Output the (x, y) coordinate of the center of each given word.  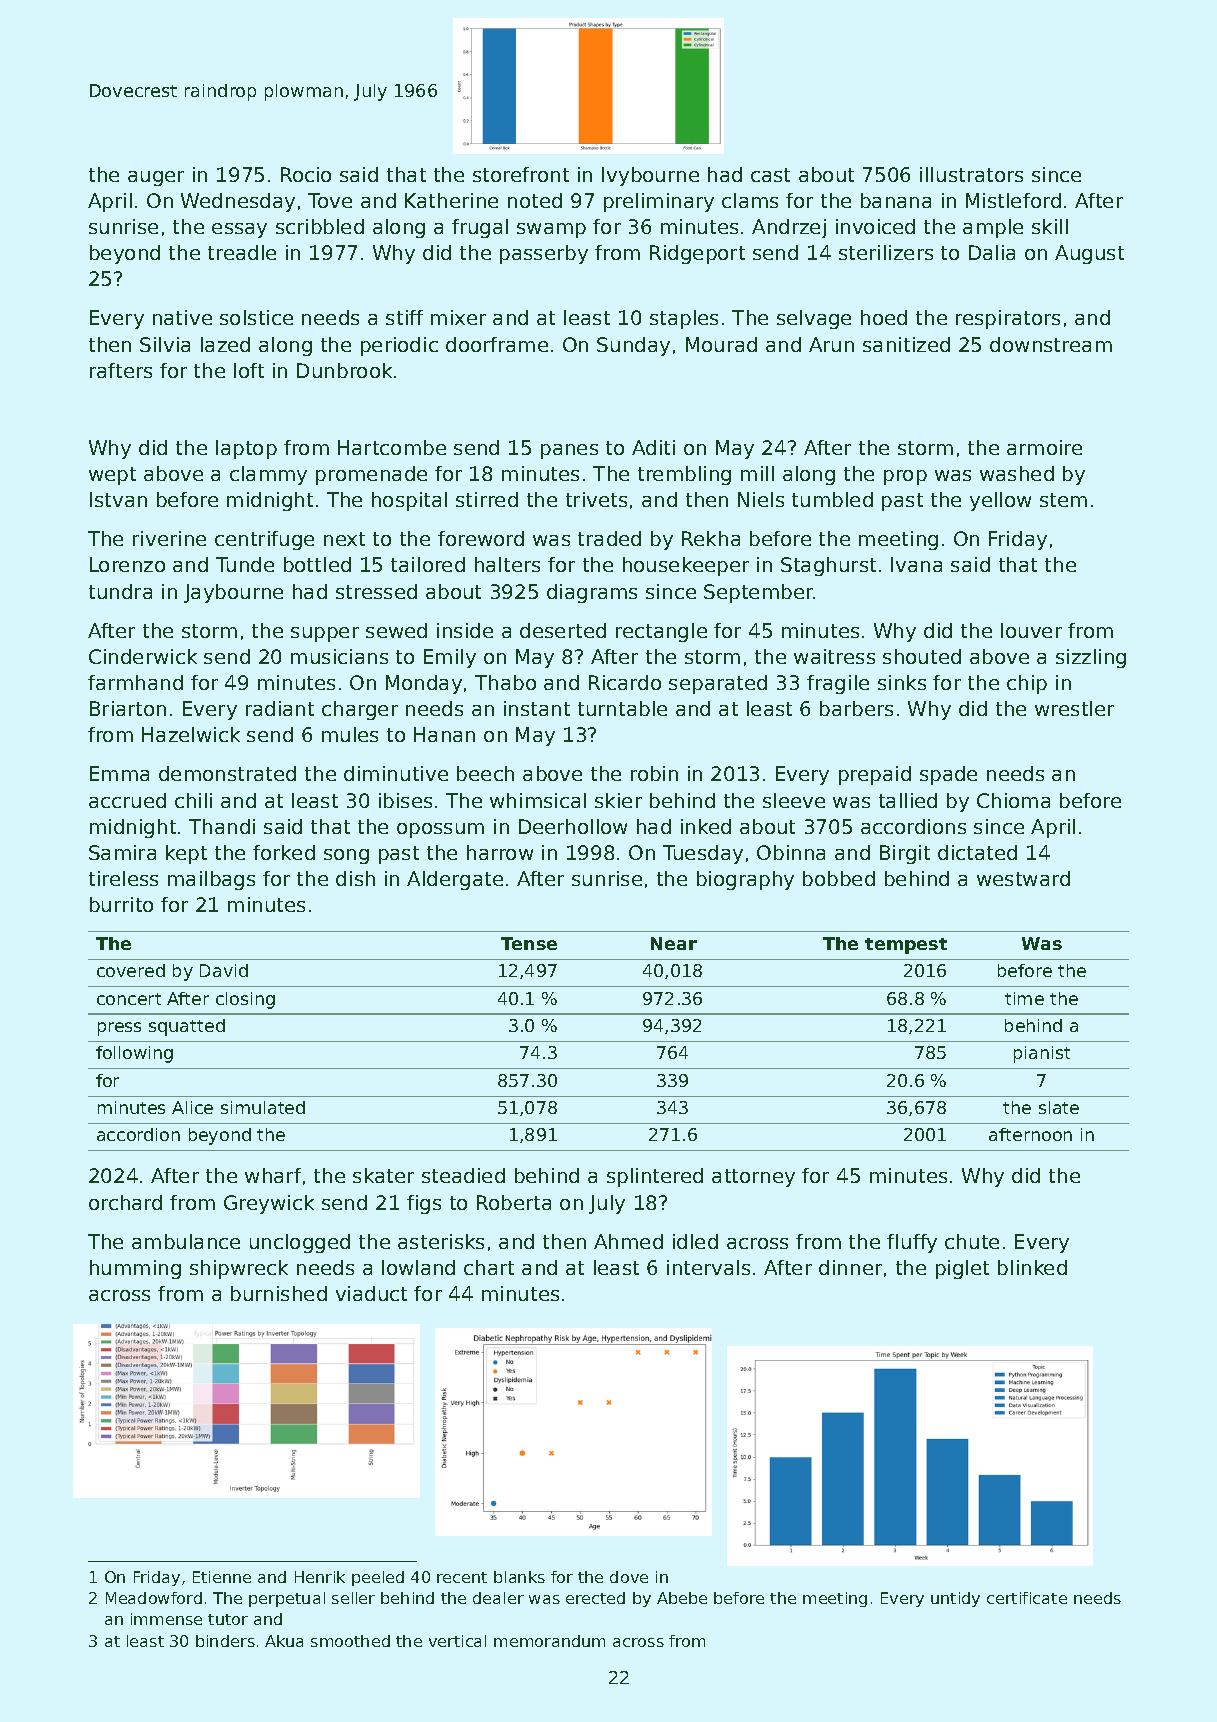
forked (284, 852)
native (182, 317)
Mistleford (1013, 200)
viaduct (371, 1293)
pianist (1042, 1054)
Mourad (721, 344)
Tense (529, 943)
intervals (708, 1267)
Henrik (320, 1577)
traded (609, 538)
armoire (1044, 447)
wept (112, 476)
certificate (1027, 1598)
